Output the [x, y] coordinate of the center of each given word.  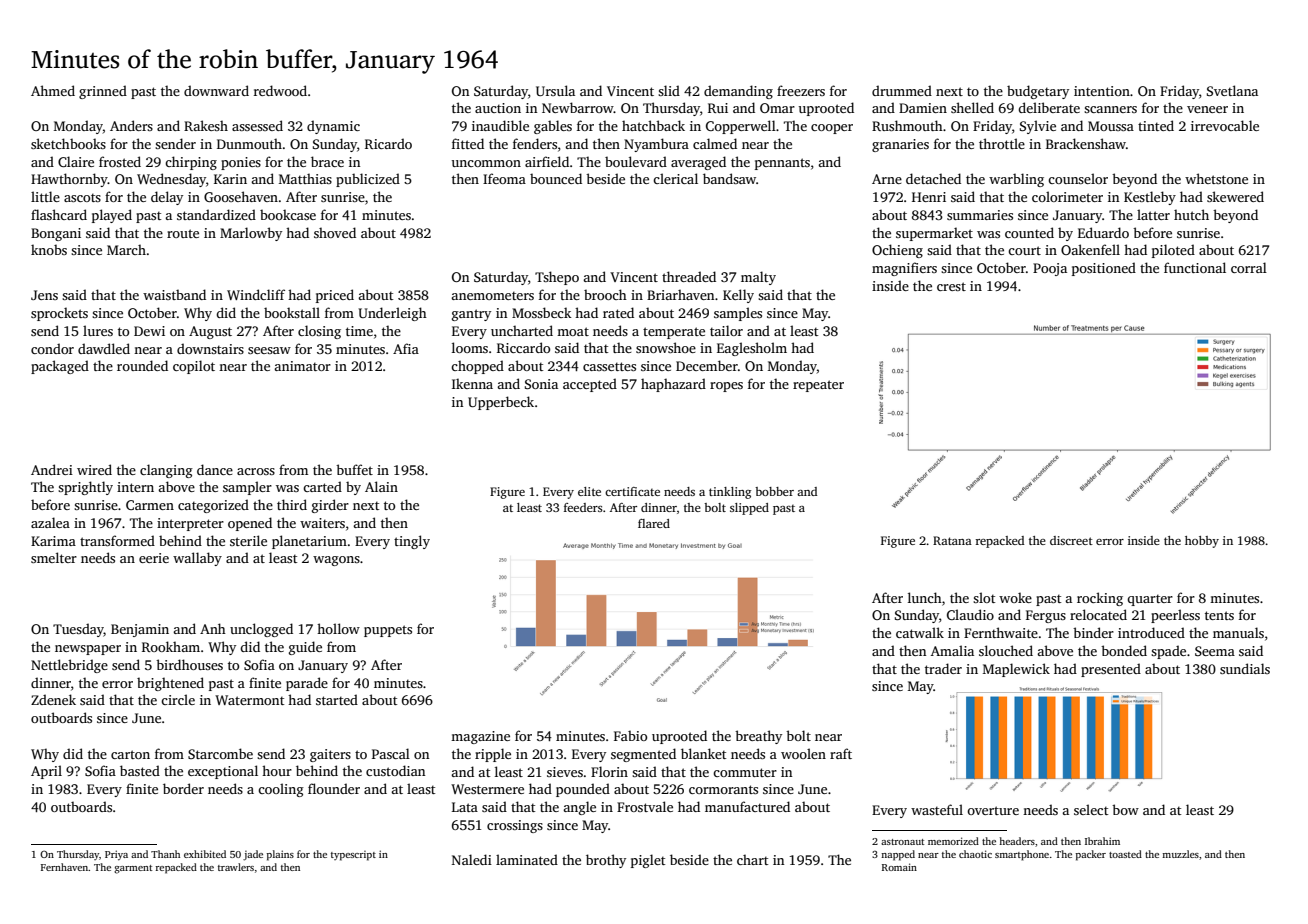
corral [1249, 267]
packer [1091, 855]
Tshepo [557, 278]
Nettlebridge [69, 666]
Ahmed [53, 90]
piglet [648, 861]
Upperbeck [501, 403]
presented [1111, 670]
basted [140, 770]
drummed [902, 90]
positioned [1104, 269]
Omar [777, 108]
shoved [335, 232]
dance [215, 469]
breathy [758, 737]
